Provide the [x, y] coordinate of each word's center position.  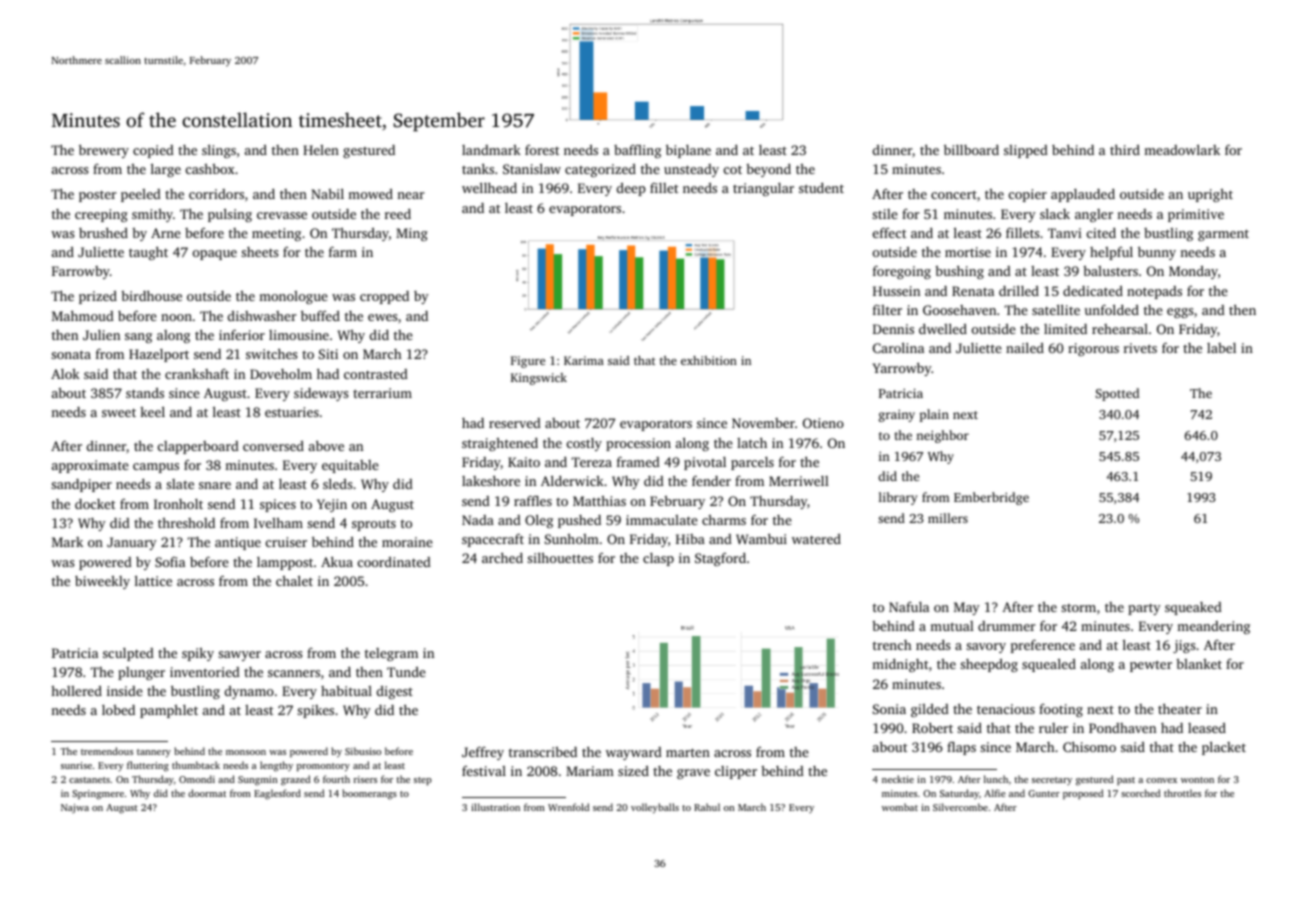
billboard [971, 149]
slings [219, 151]
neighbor [942, 436]
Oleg [539, 521]
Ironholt [178, 504]
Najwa [75, 808]
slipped [1026, 151]
